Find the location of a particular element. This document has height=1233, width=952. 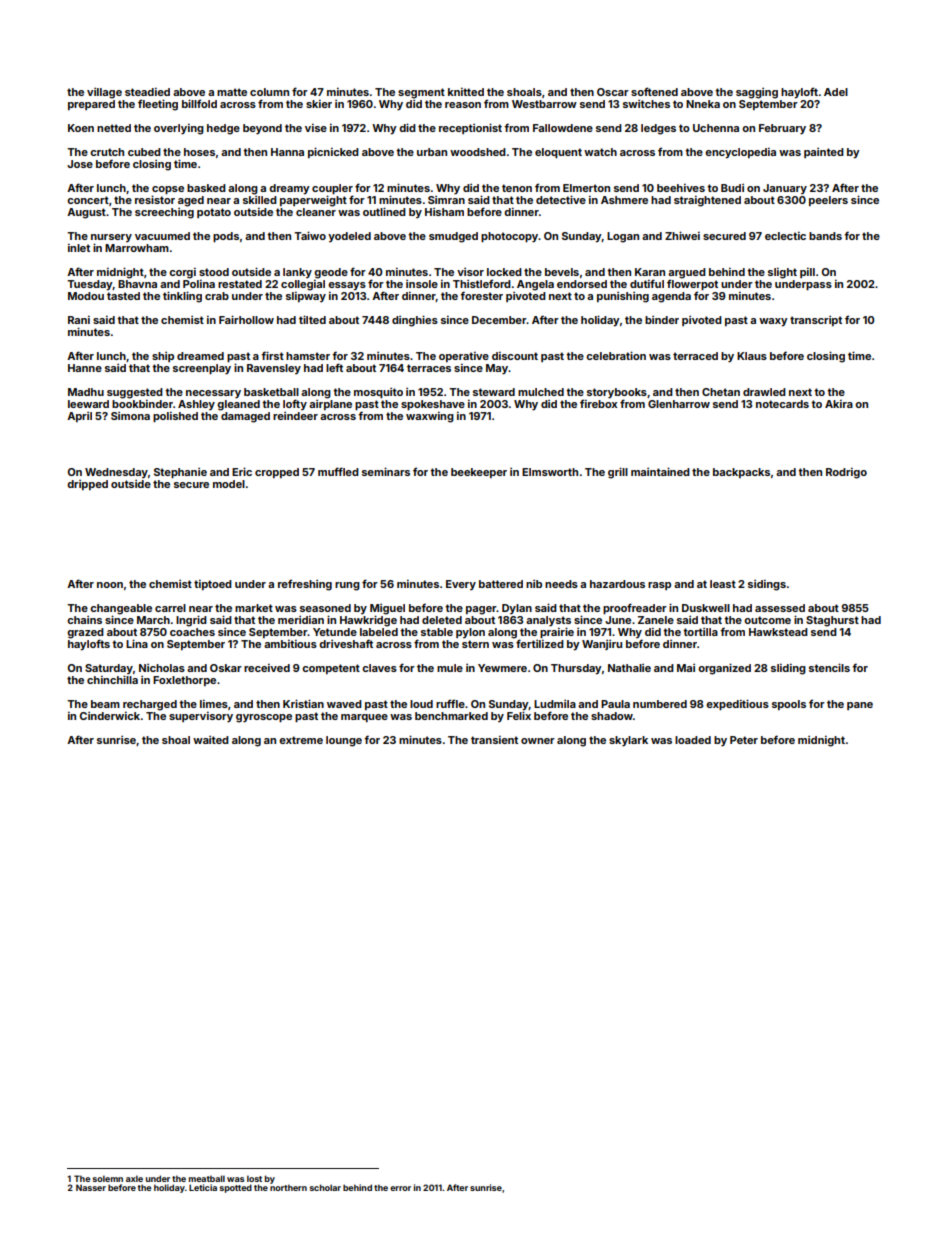

steward is located at coordinates (494, 392).
